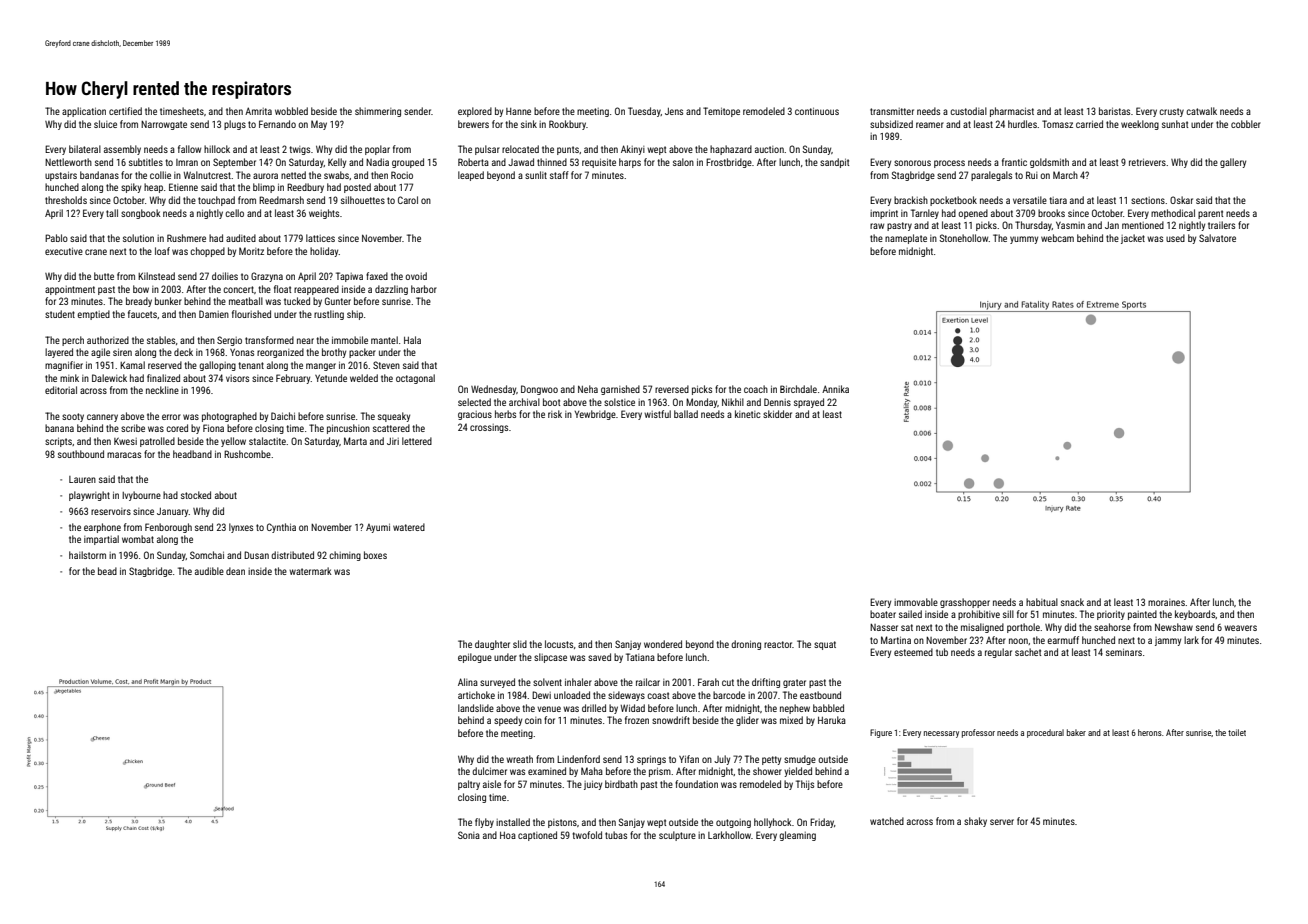  What do you see at coordinates (424, 289) in the document?
I see `harbor` at bounding box center [424, 289].
